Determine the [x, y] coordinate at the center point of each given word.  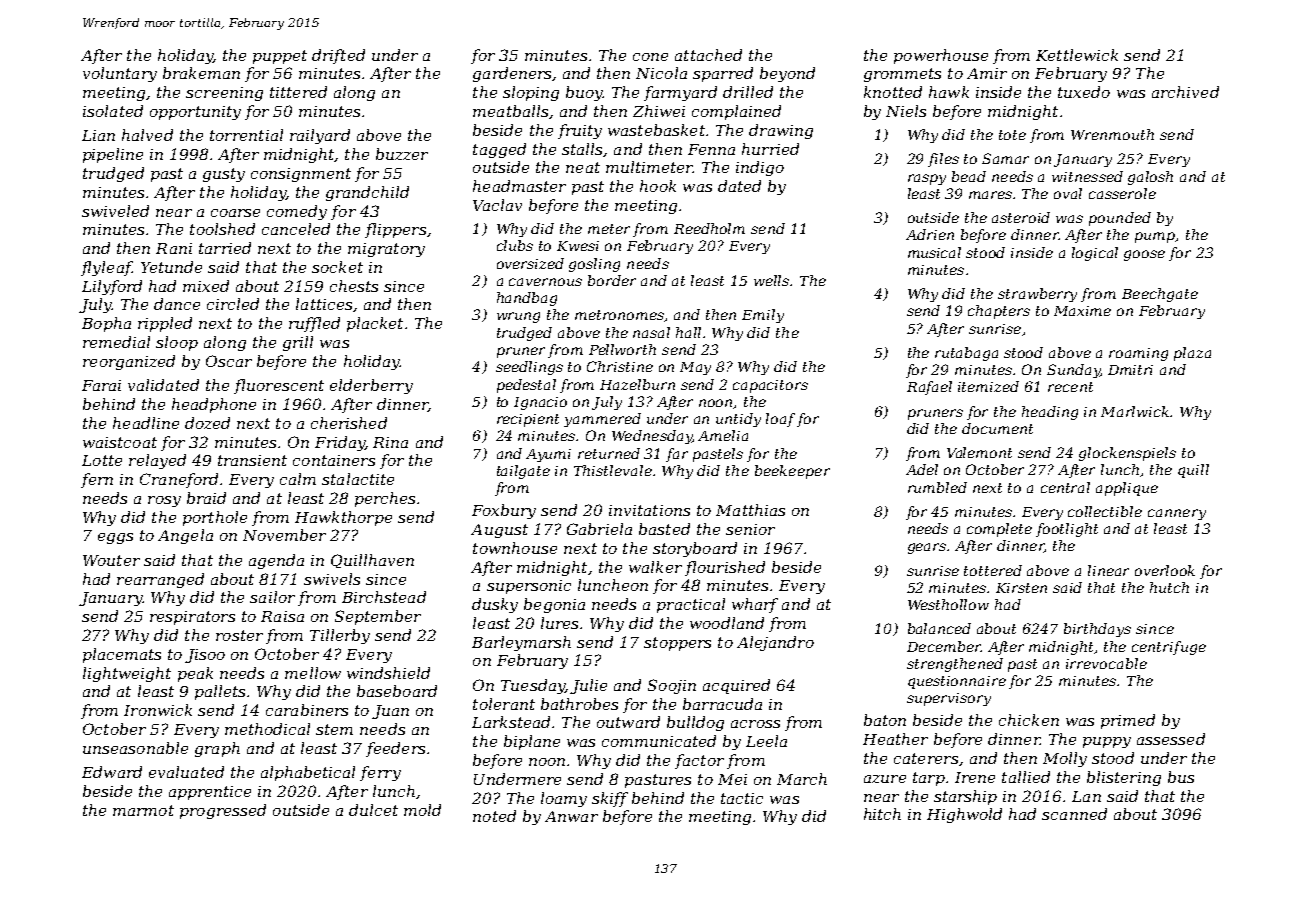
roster [239, 635]
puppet [280, 57]
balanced [939, 628]
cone [650, 57]
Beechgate [1160, 295]
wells [772, 280]
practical [691, 605]
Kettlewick [1077, 55]
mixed [206, 286]
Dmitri [1130, 370]
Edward [112, 772]
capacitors [770, 386]
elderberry [371, 386]
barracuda [722, 704]
